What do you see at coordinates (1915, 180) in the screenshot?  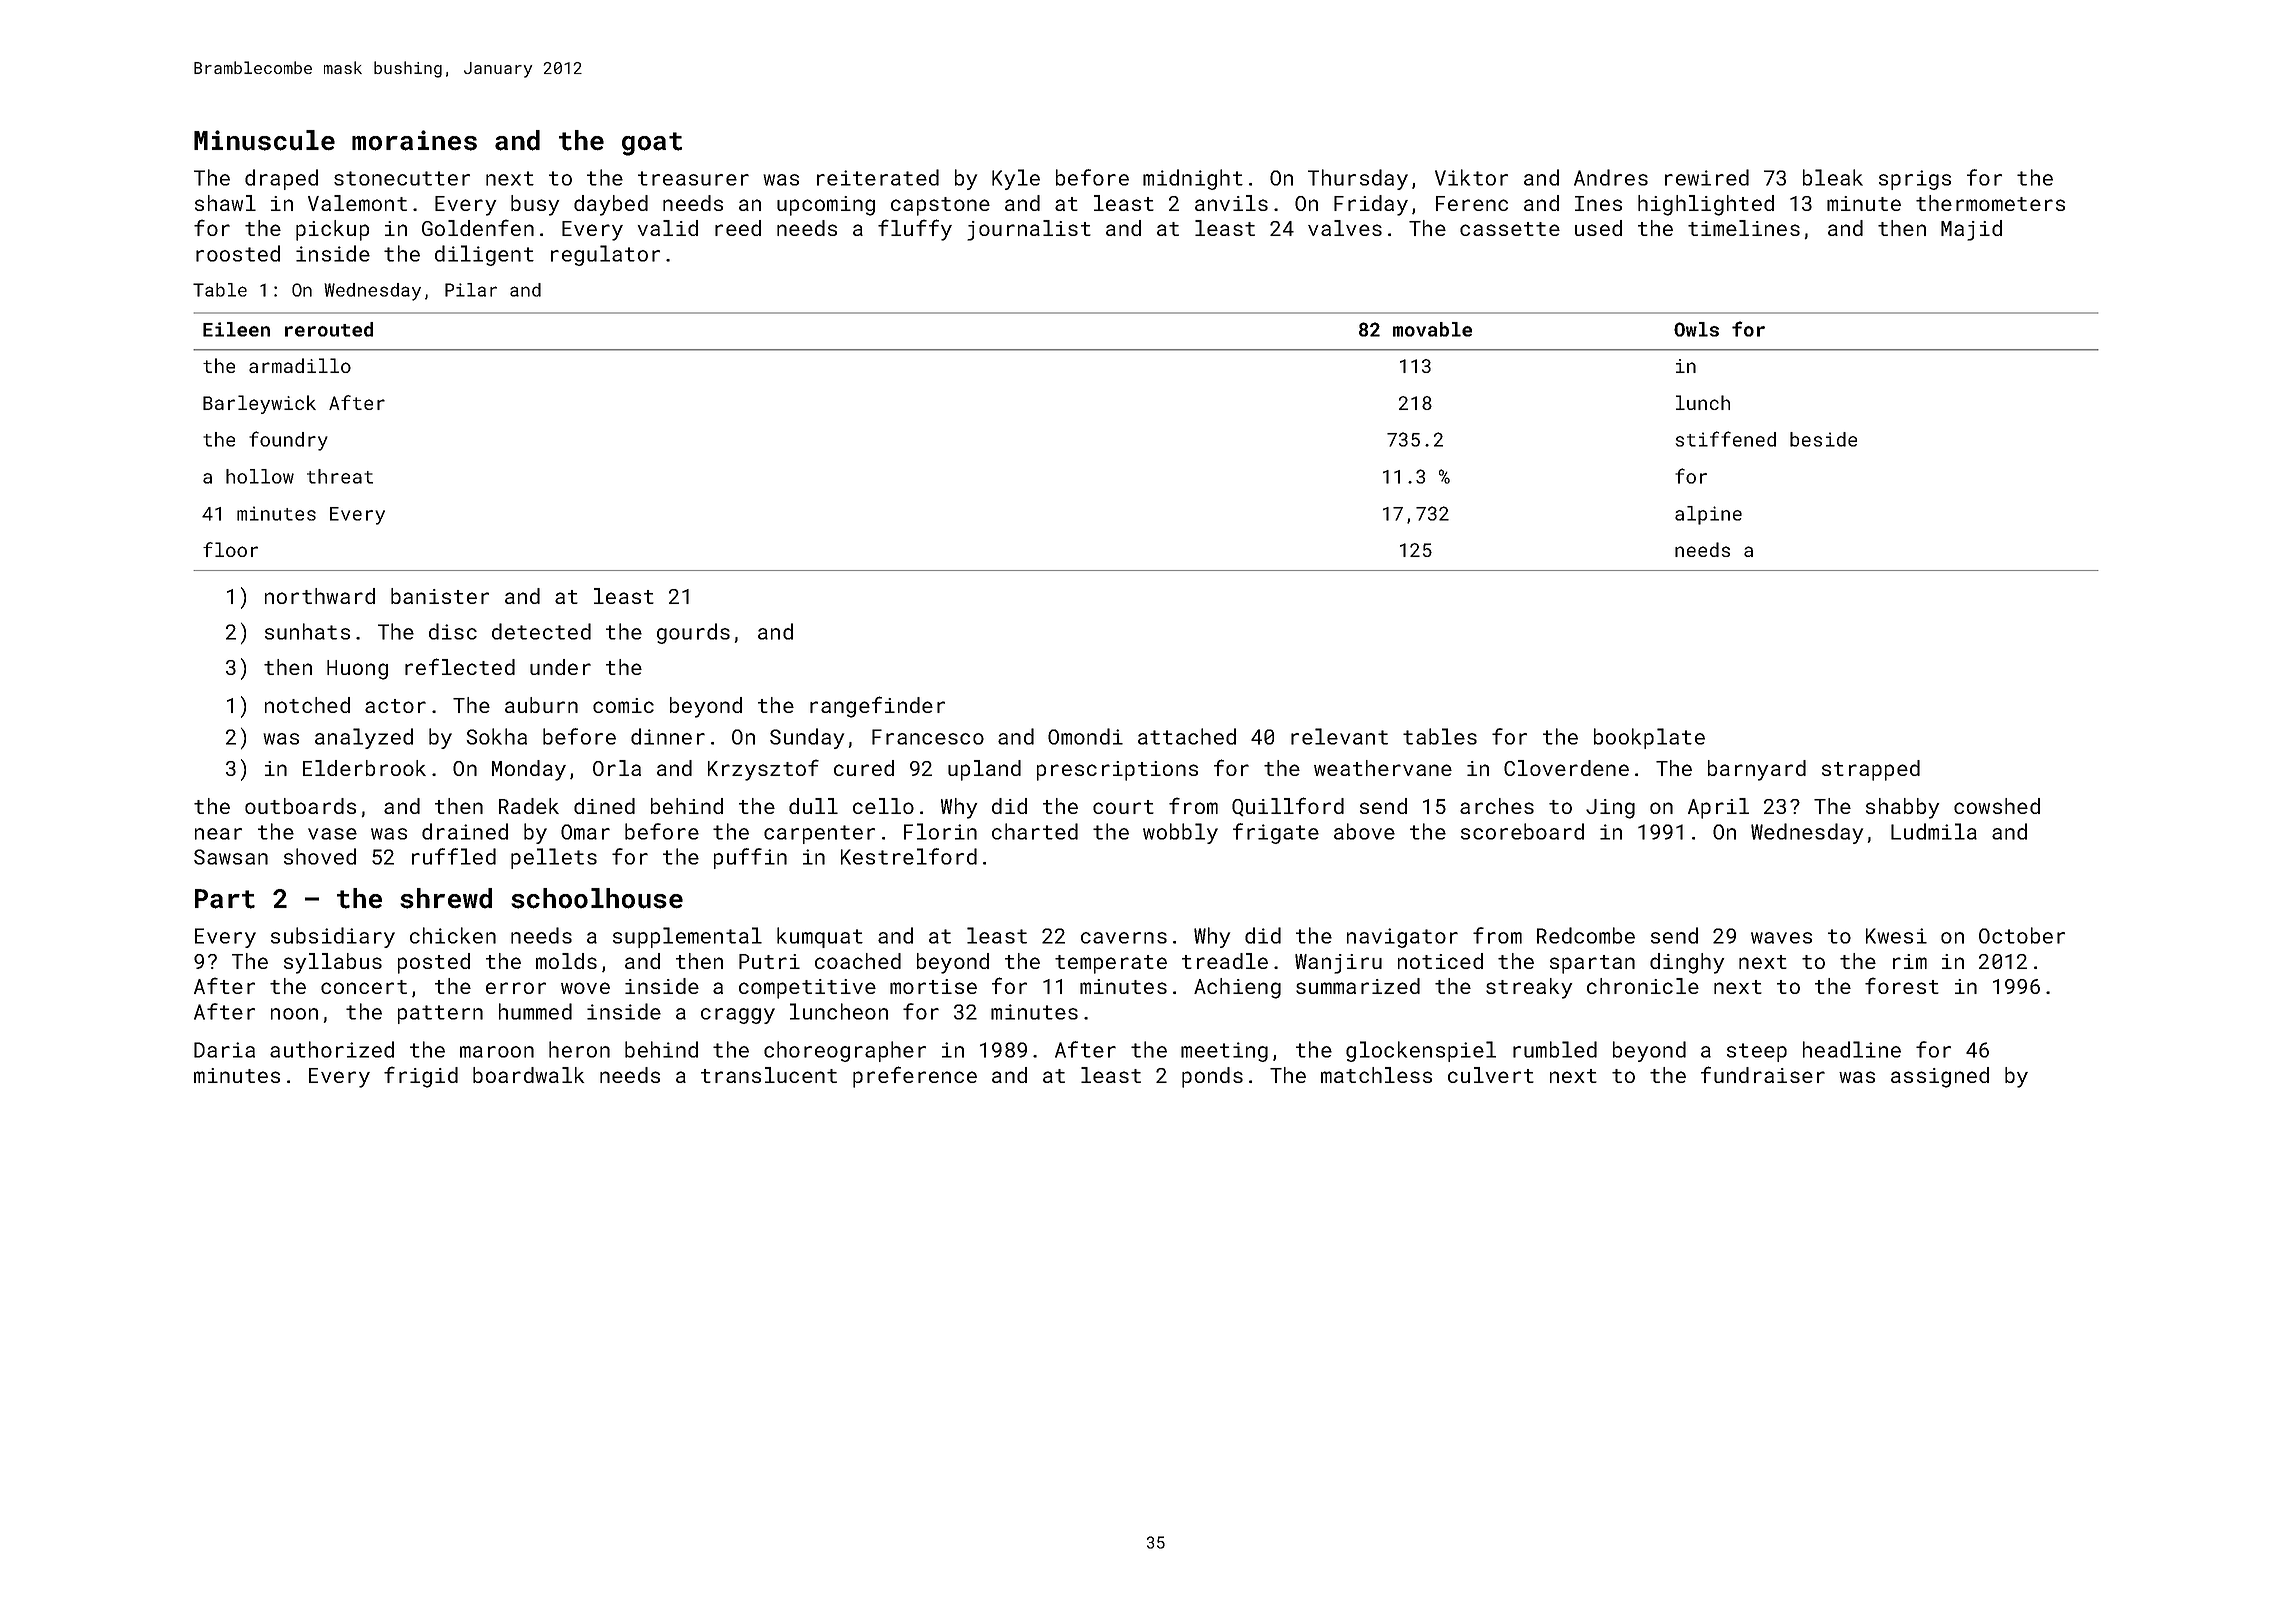 I see `sprigs` at bounding box center [1915, 180].
